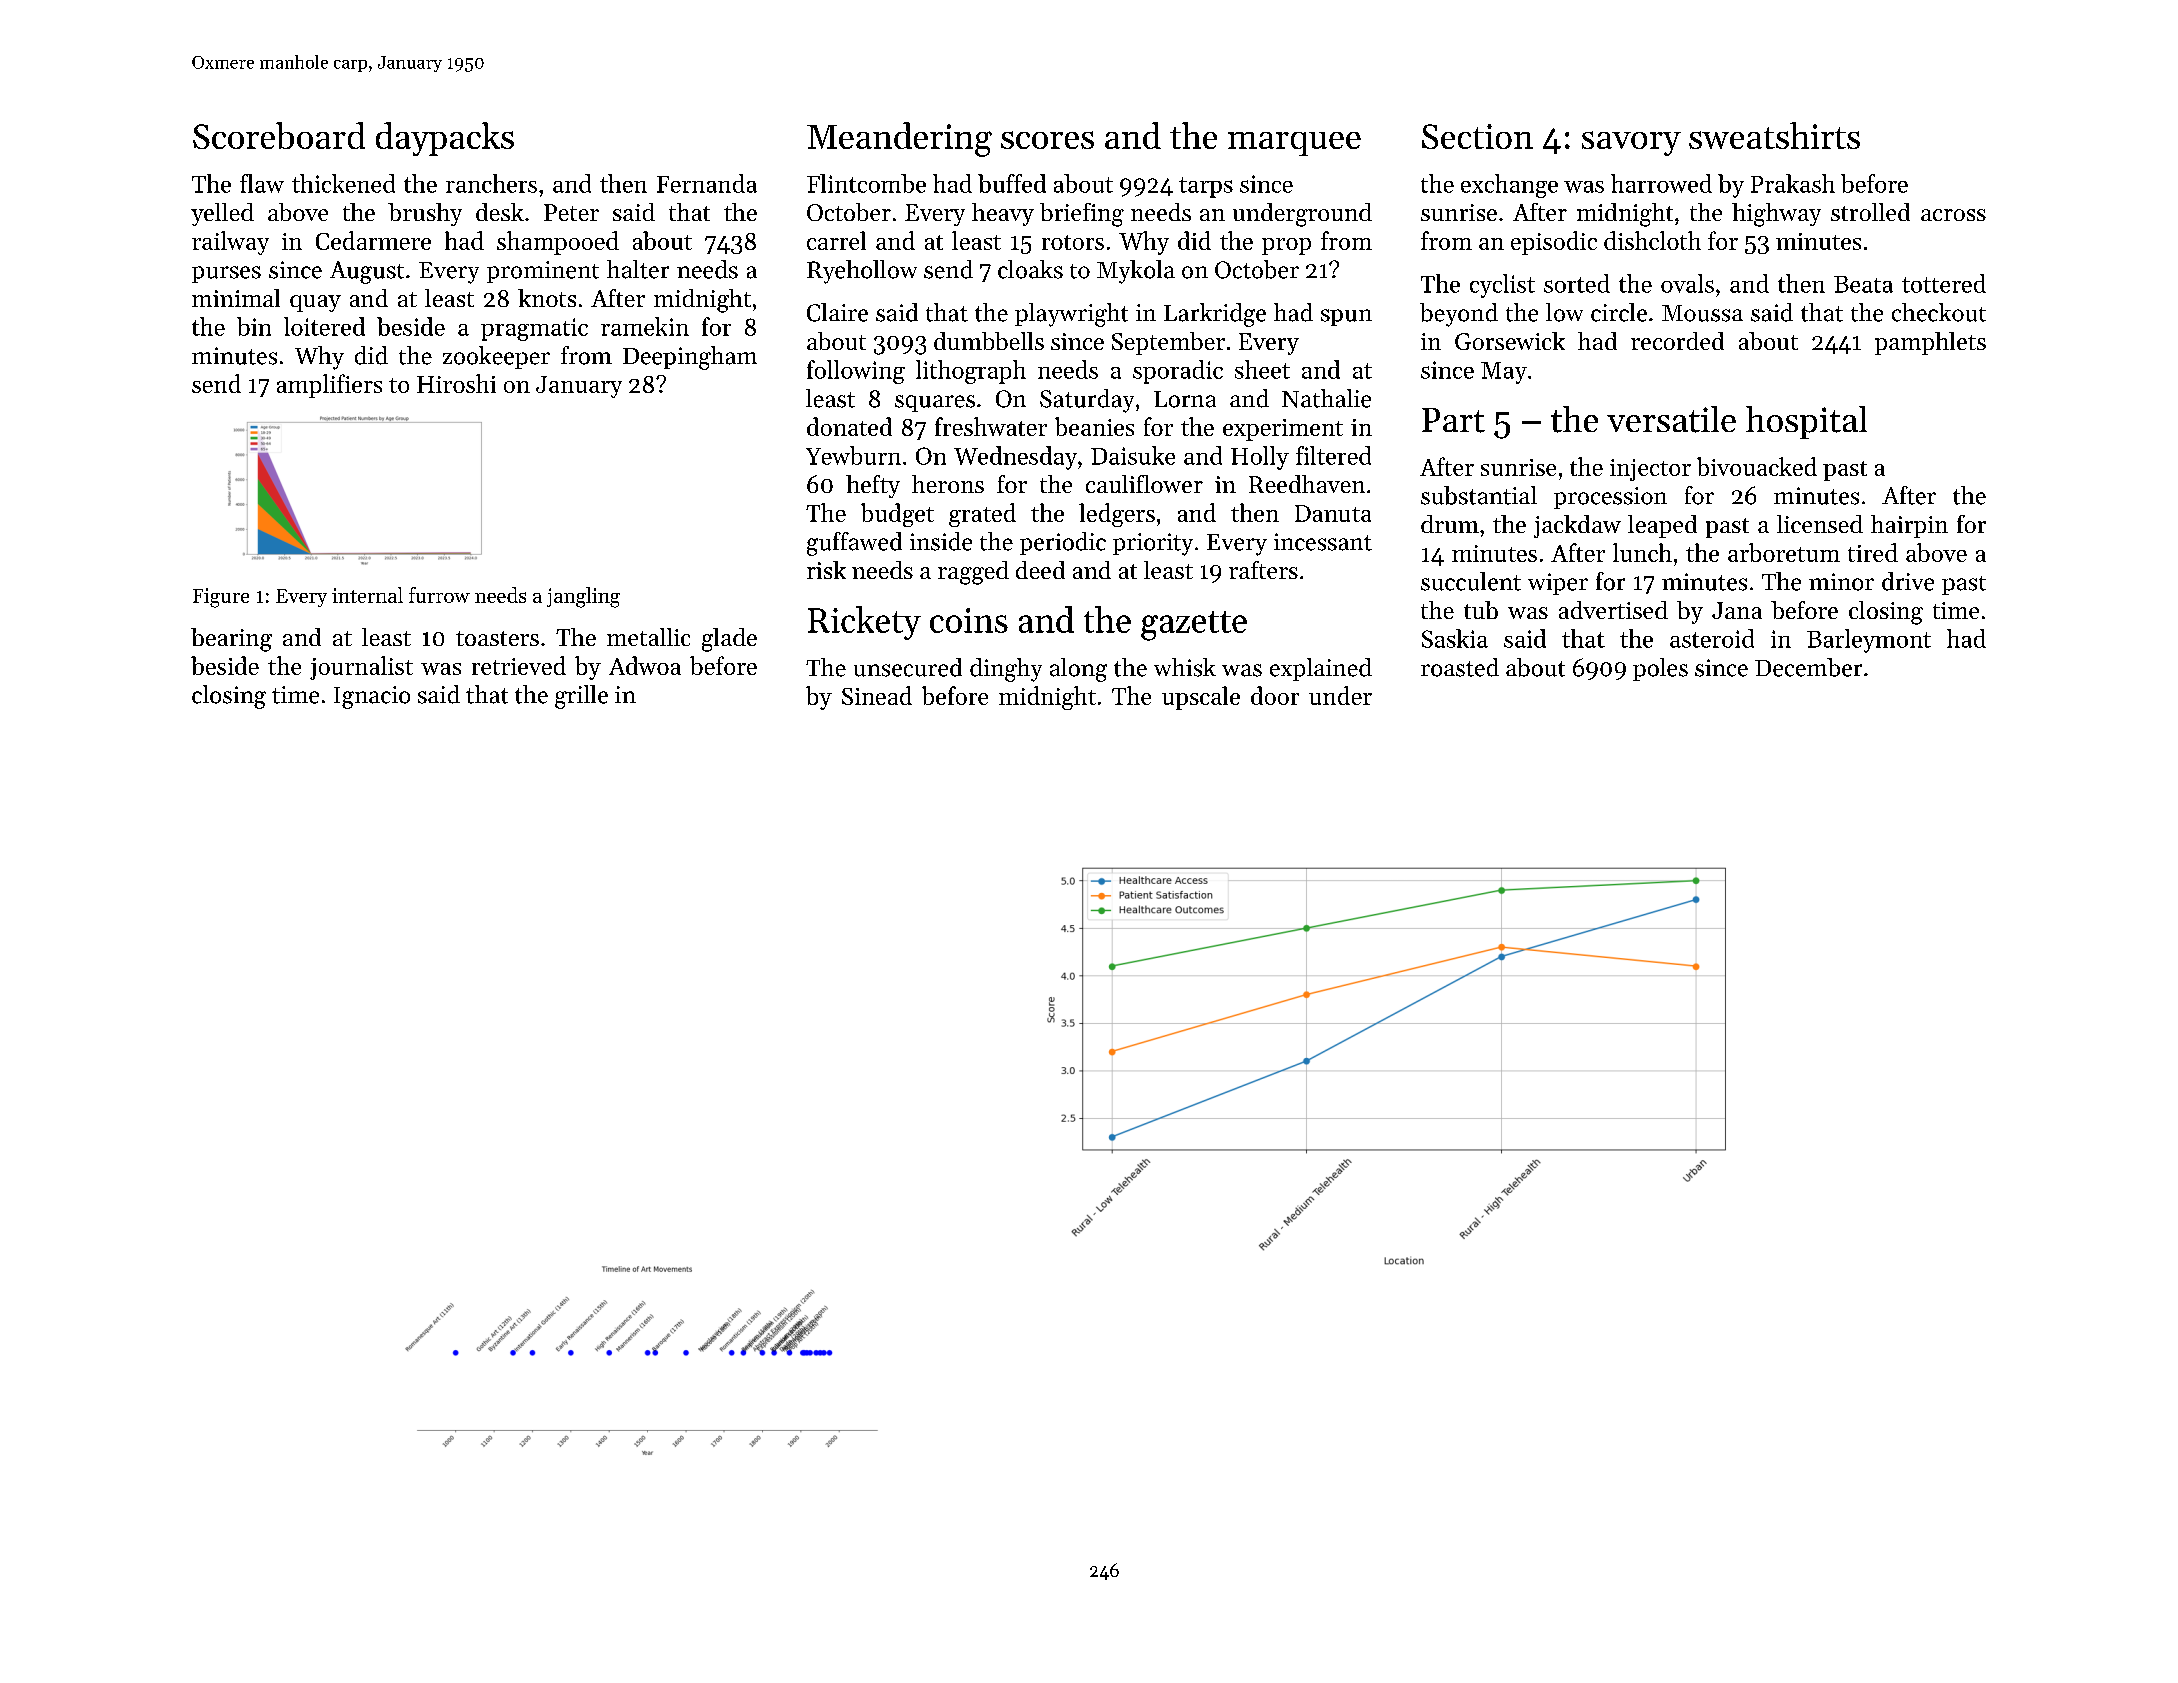 This screenshot has height=1683, width=2178. I want to click on grille, so click(581, 697).
